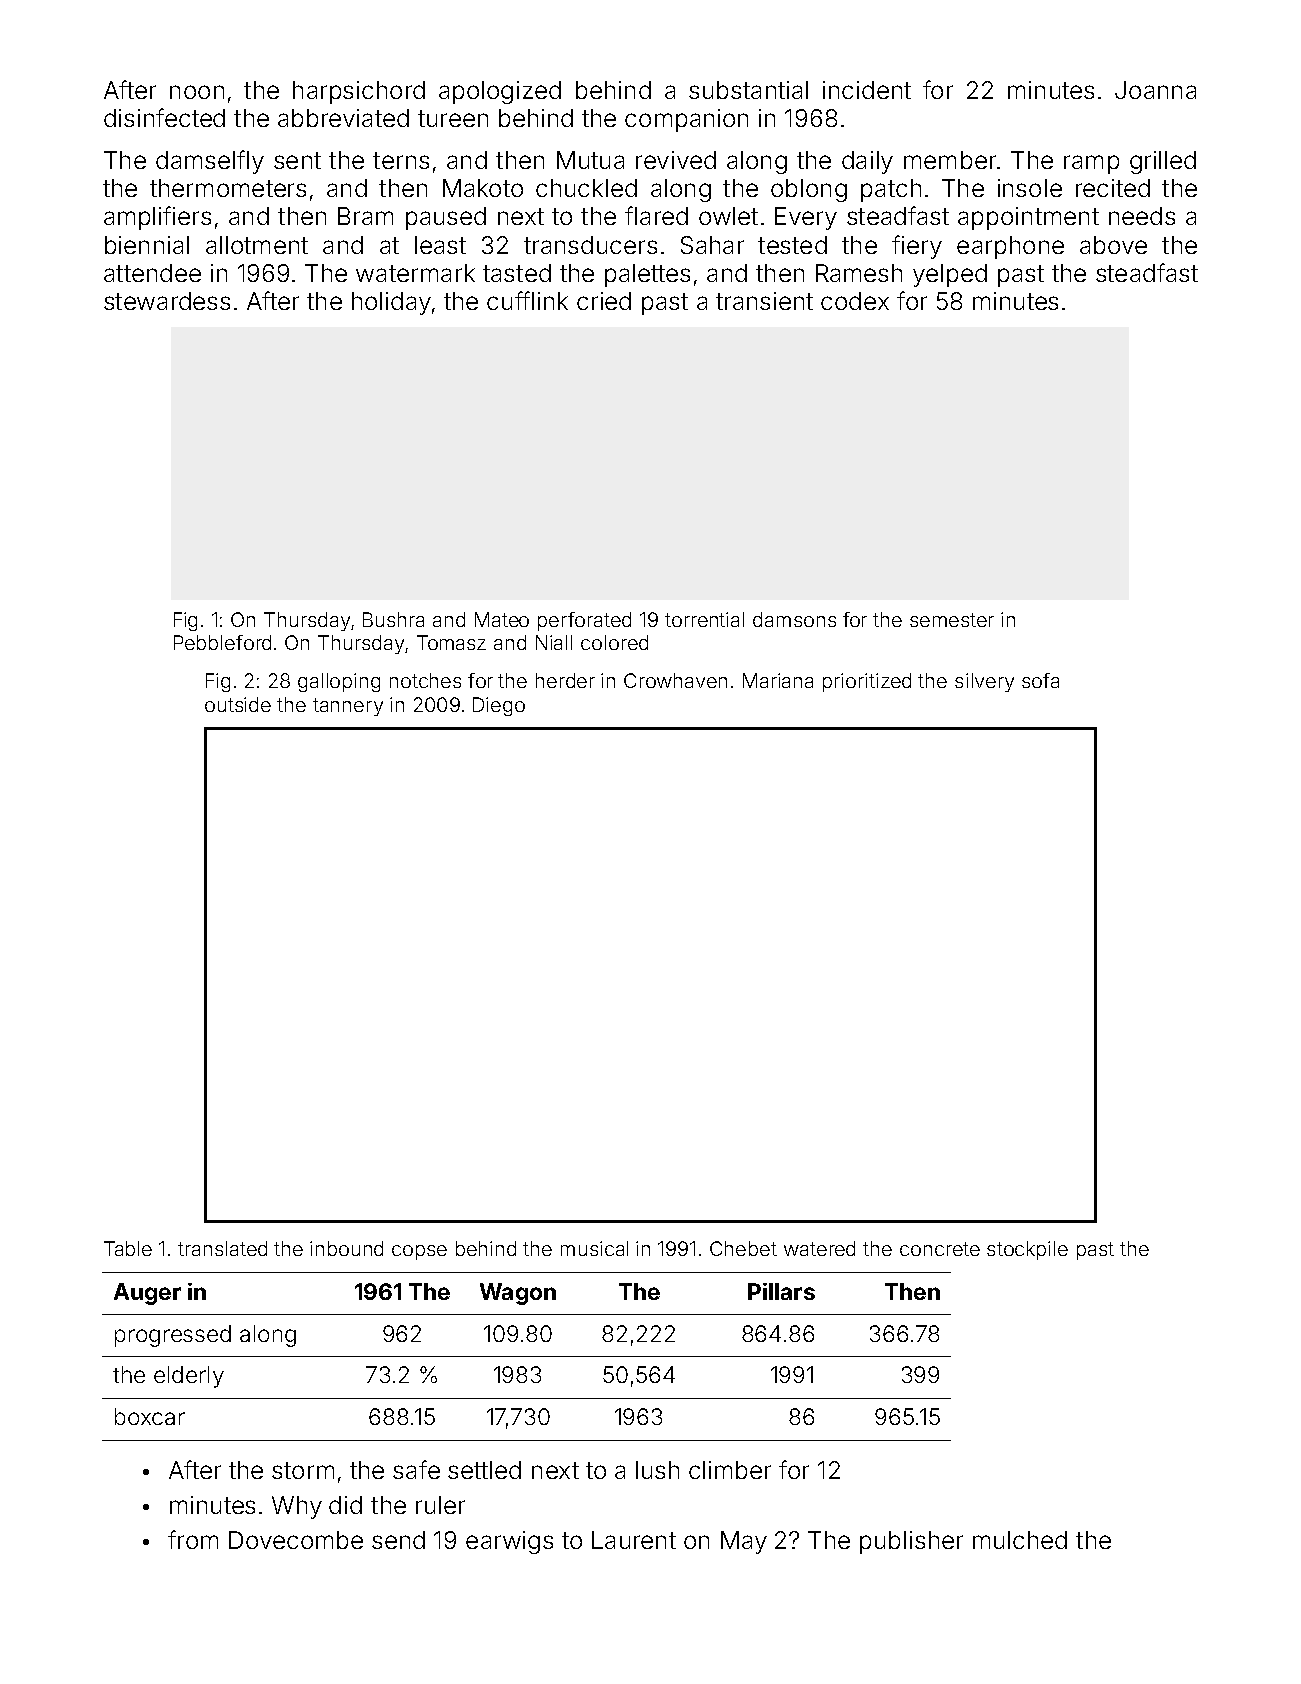  What do you see at coordinates (509, 1542) in the screenshot?
I see `earwigs` at bounding box center [509, 1542].
